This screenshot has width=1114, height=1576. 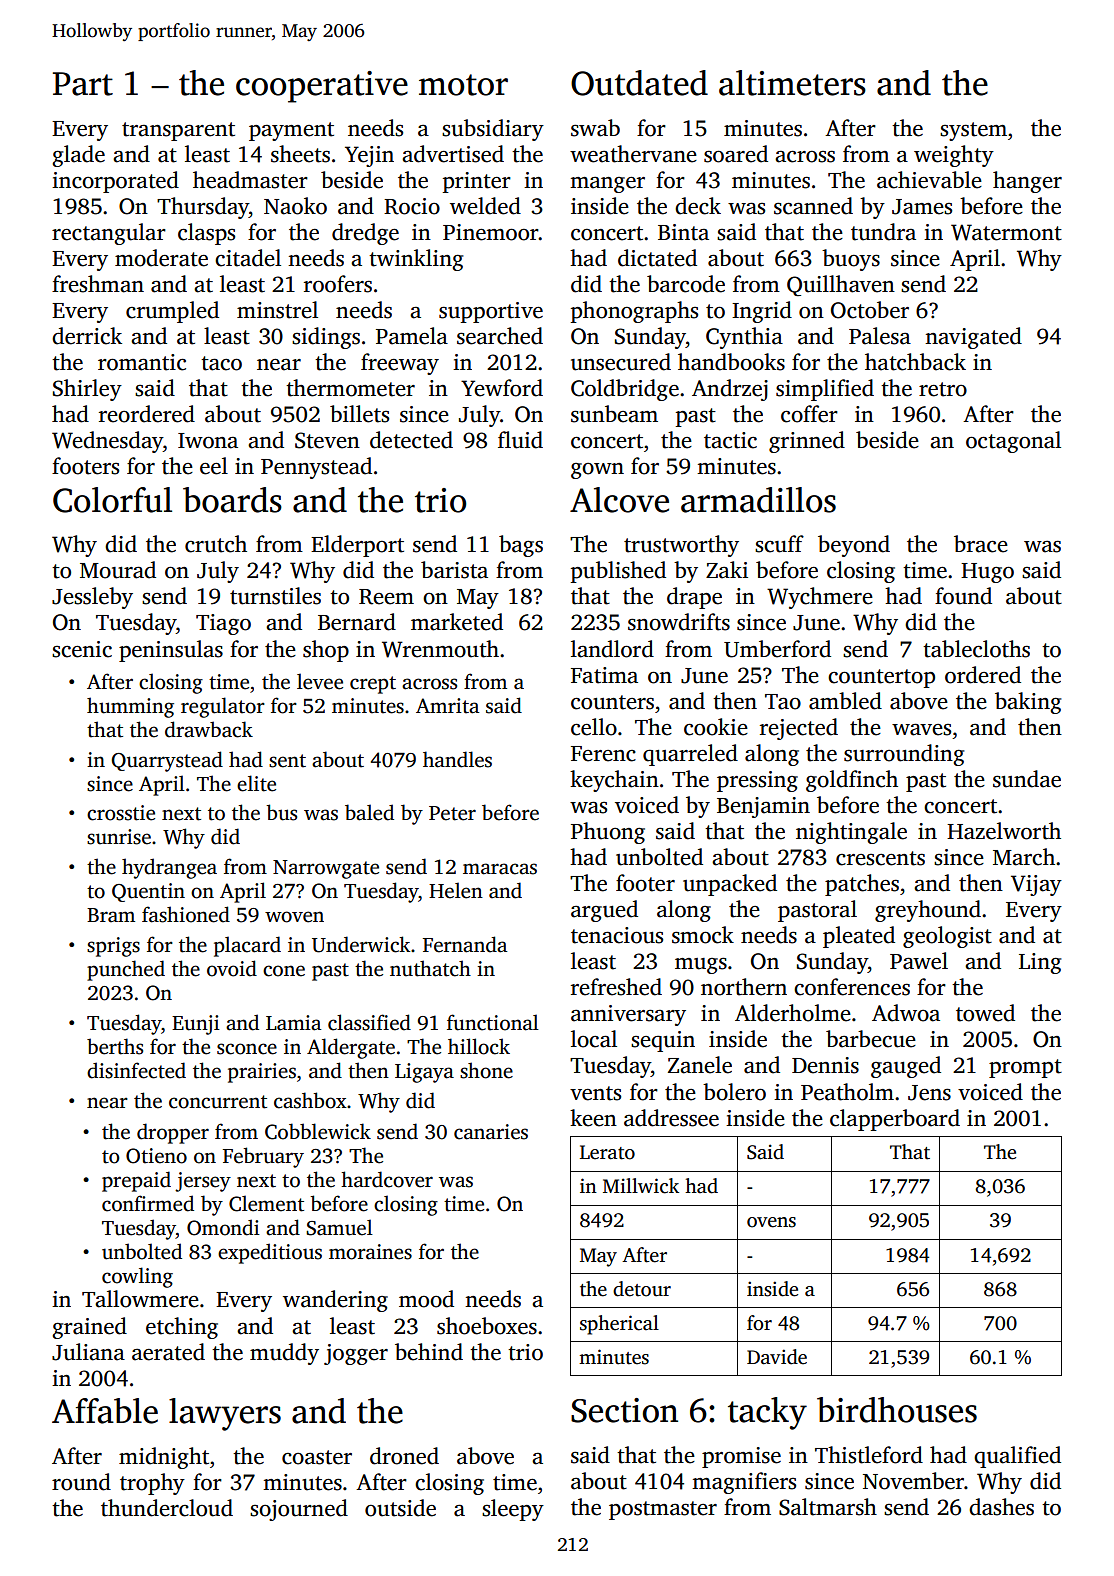 I want to click on advertised, so click(x=453, y=154).
